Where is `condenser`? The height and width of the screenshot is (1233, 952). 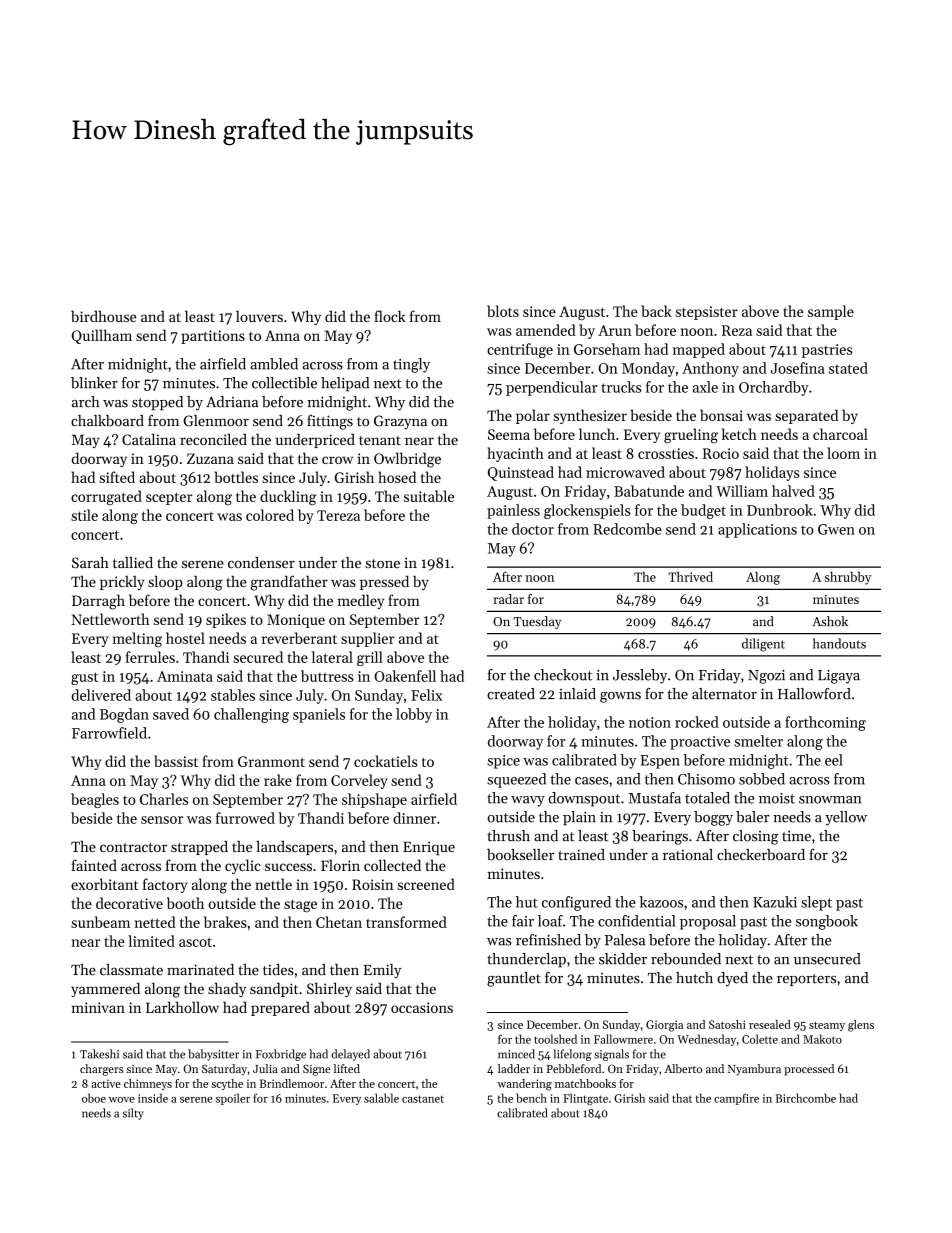 condenser is located at coordinates (261, 563).
